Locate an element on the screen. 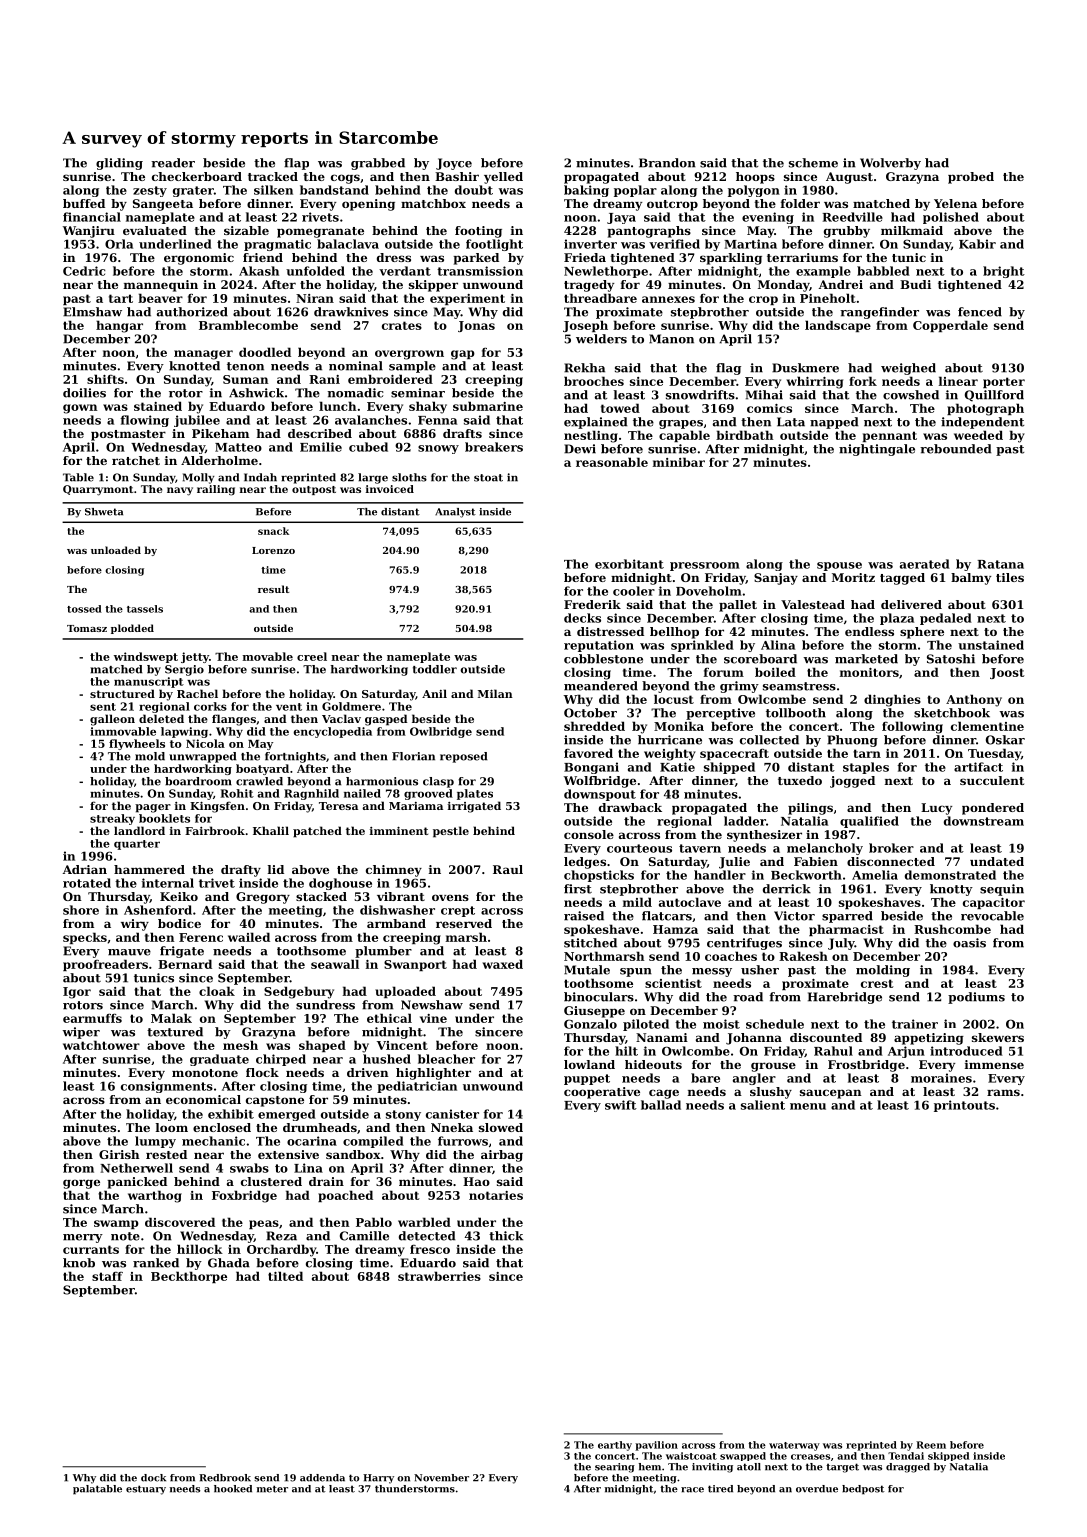  pennant is located at coordinates (890, 436).
